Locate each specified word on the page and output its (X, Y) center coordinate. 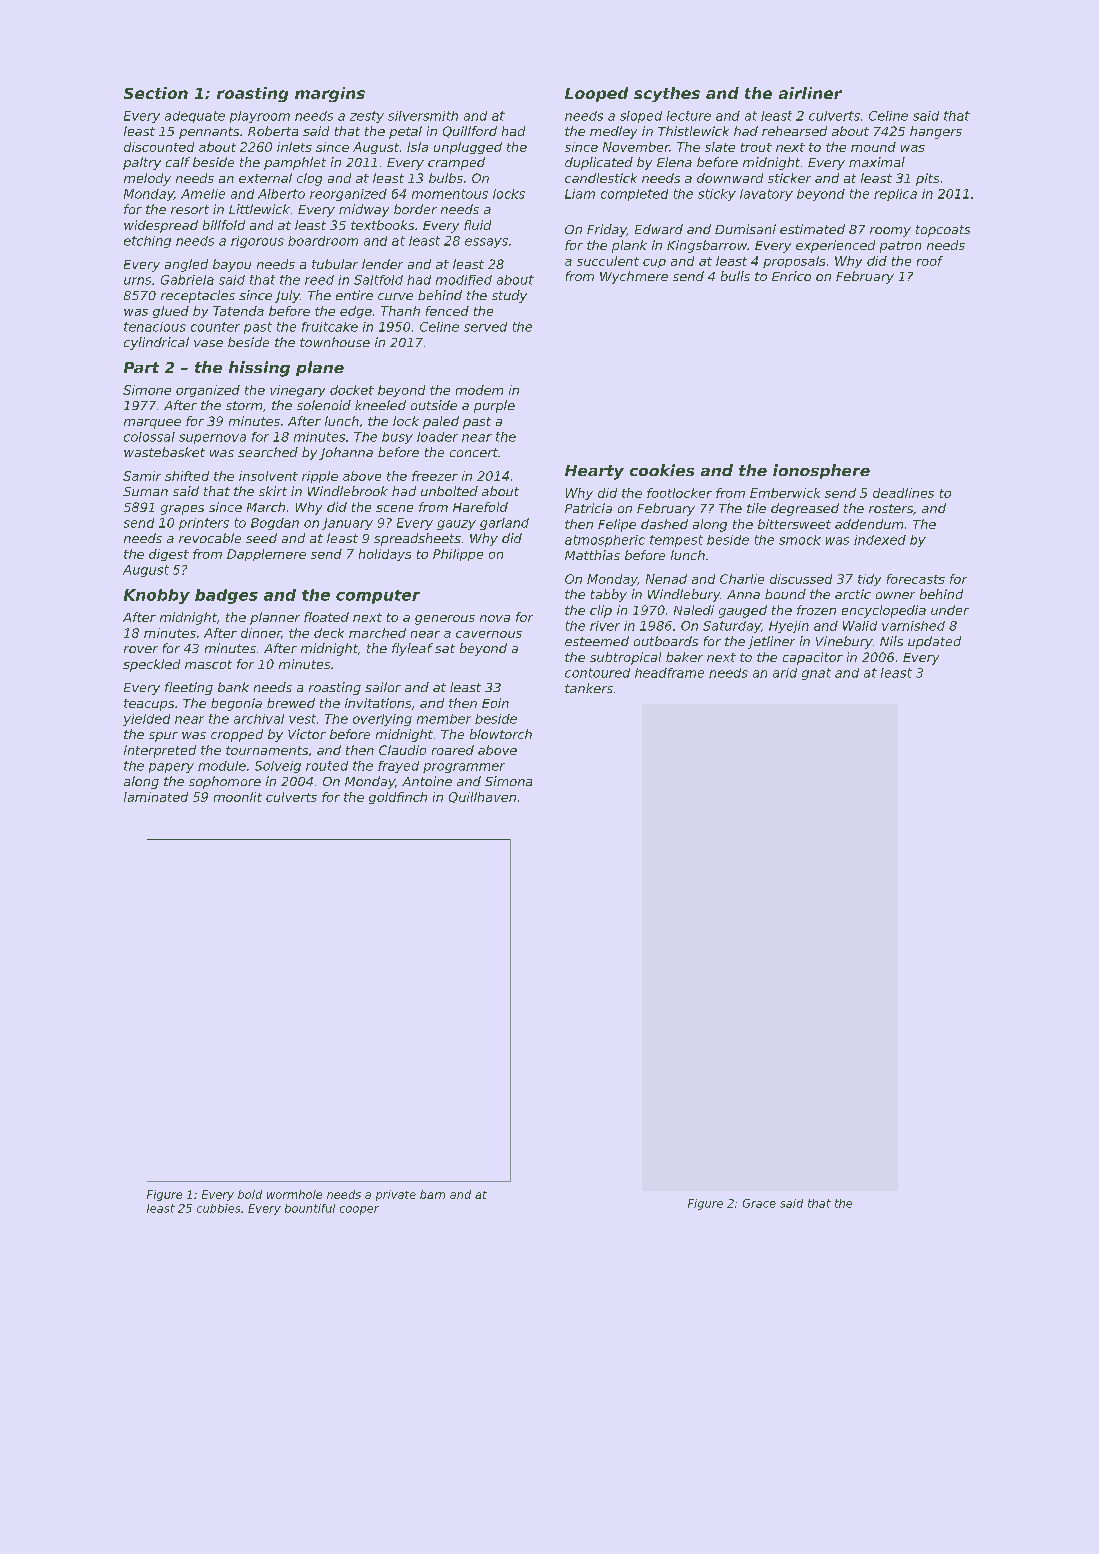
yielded (146, 720)
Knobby (157, 596)
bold (250, 1194)
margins (330, 94)
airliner (810, 93)
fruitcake (330, 327)
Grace (759, 1203)
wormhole (294, 1194)
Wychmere (634, 277)
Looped (596, 94)
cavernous (489, 634)
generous (445, 620)
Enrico (791, 276)
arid (785, 673)
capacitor (813, 658)
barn (432, 1194)
